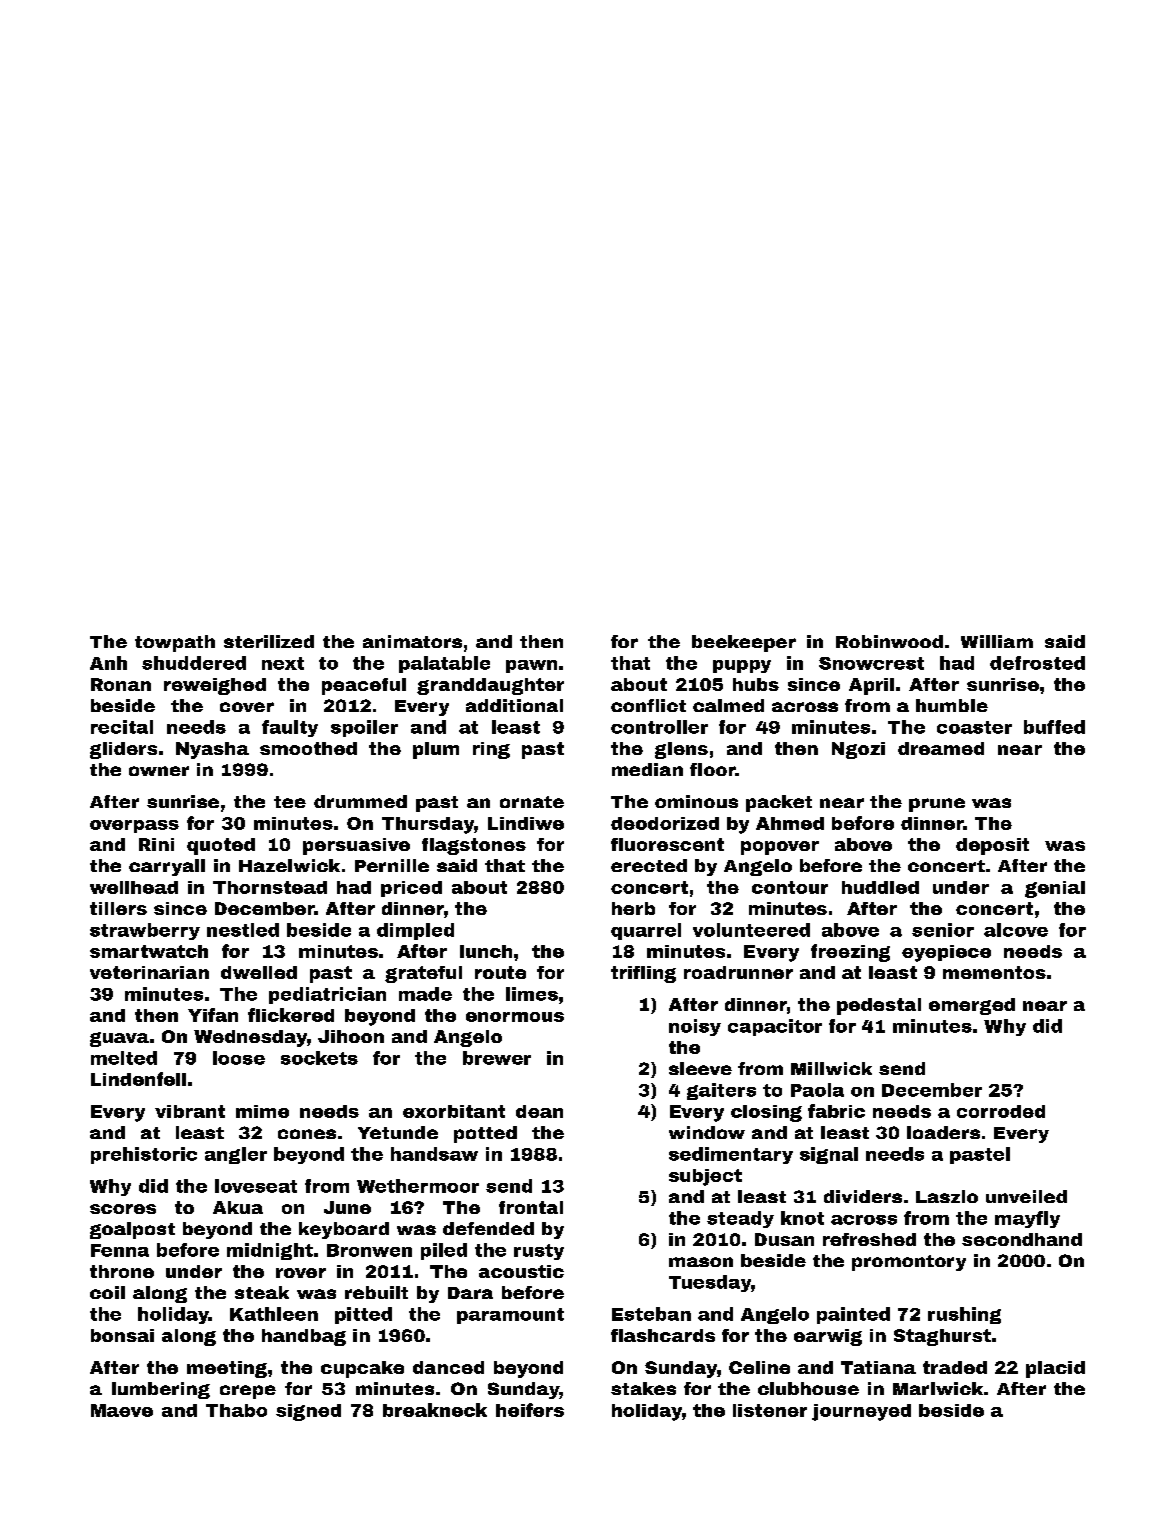  Describe the element at coordinates (123, 1209) in the page. I see `scores` at that location.
